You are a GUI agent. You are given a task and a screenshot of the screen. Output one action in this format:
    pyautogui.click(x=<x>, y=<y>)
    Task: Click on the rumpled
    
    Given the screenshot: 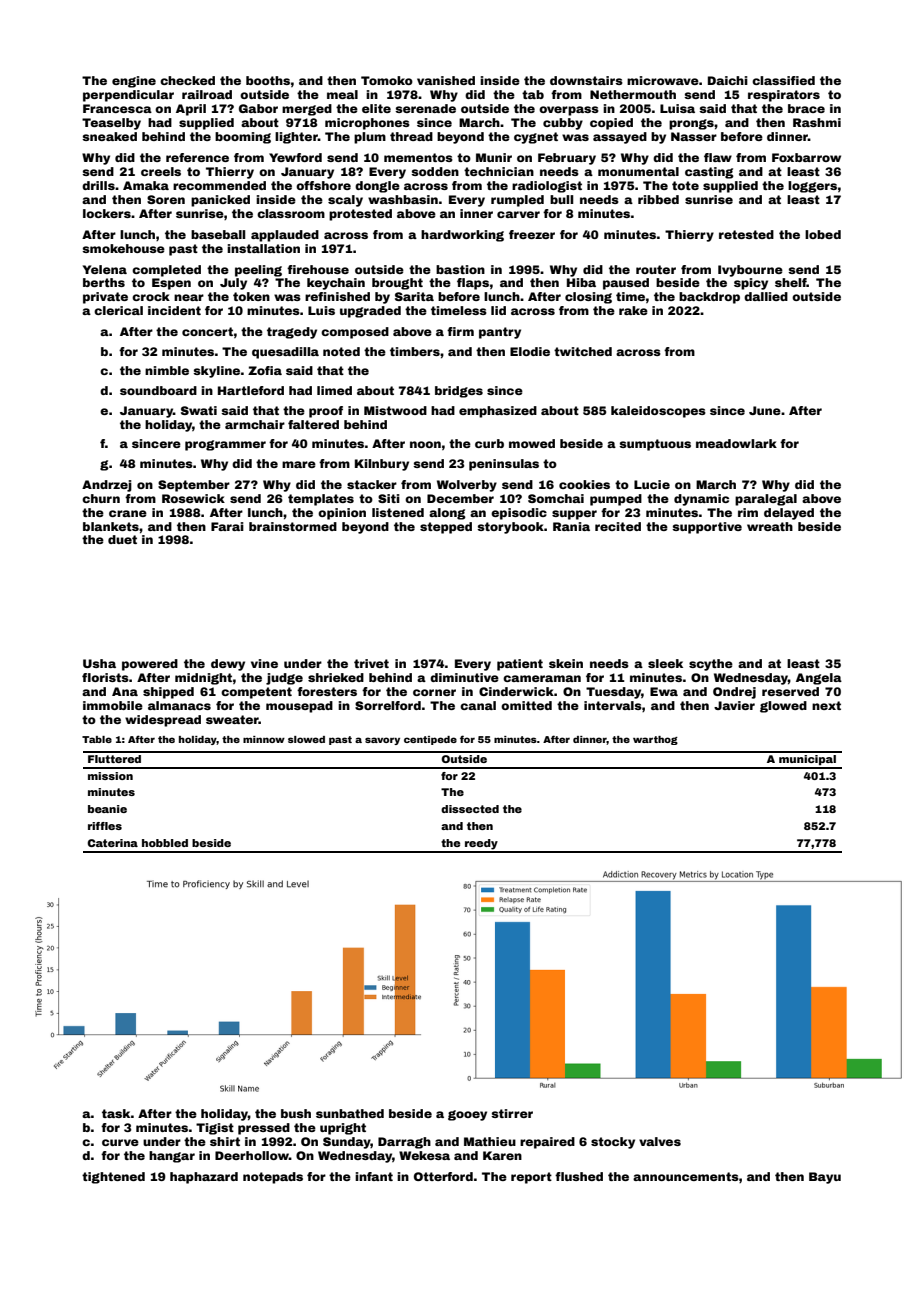 What is the action you would take?
    pyautogui.click(x=517, y=201)
